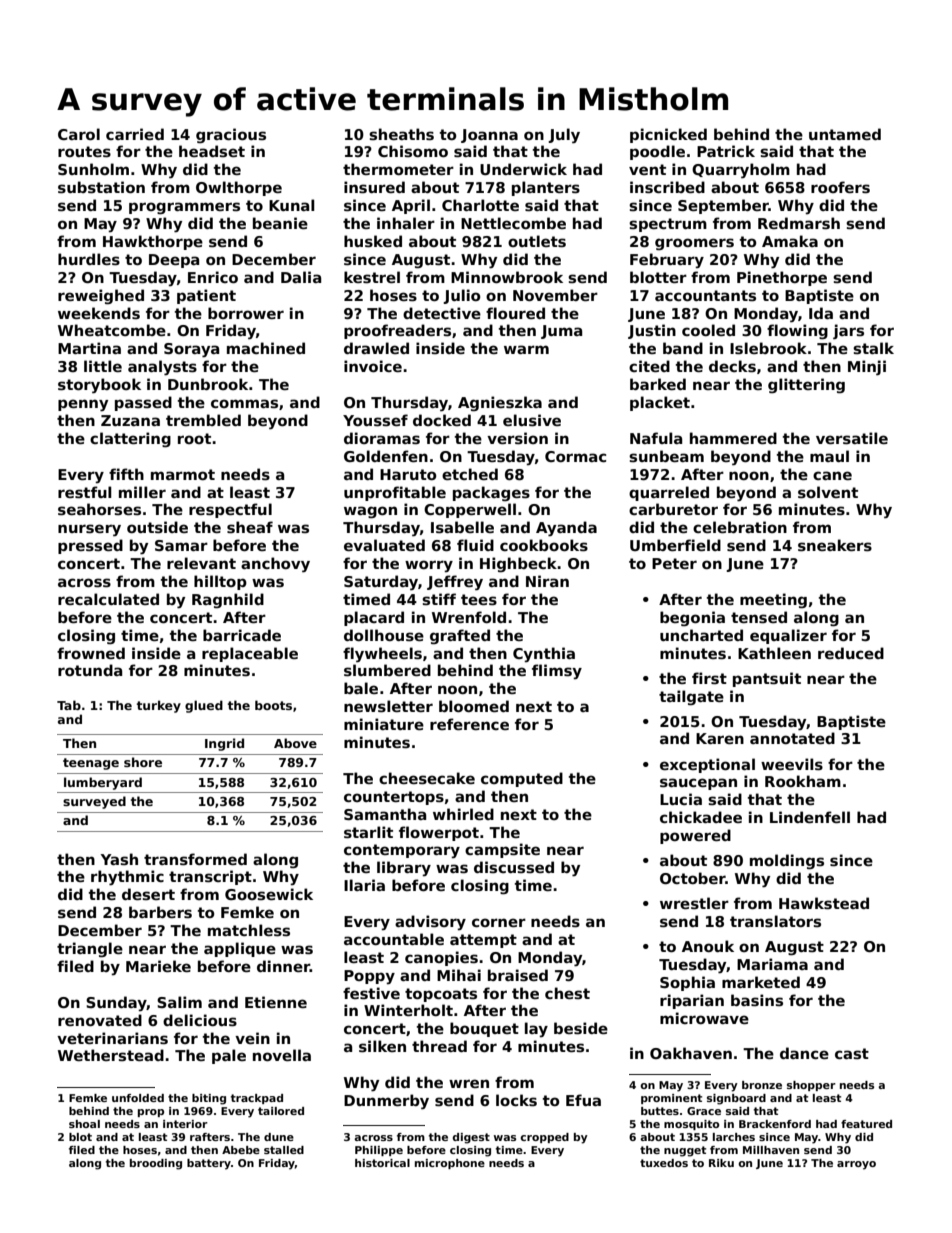  Describe the element at coordinates (709, 678) in the document. I see `first` at that location.
